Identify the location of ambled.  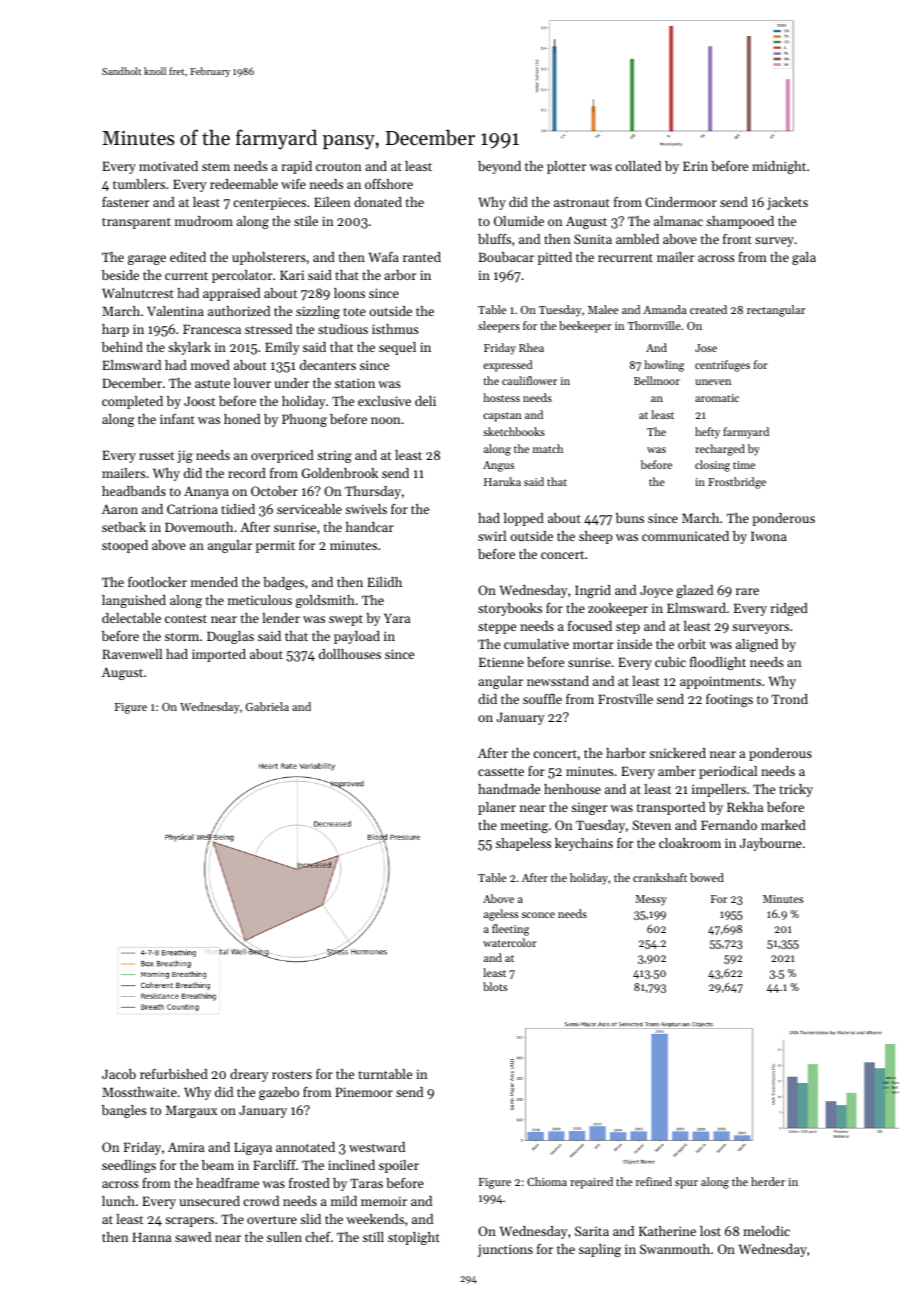
(637, 239).
